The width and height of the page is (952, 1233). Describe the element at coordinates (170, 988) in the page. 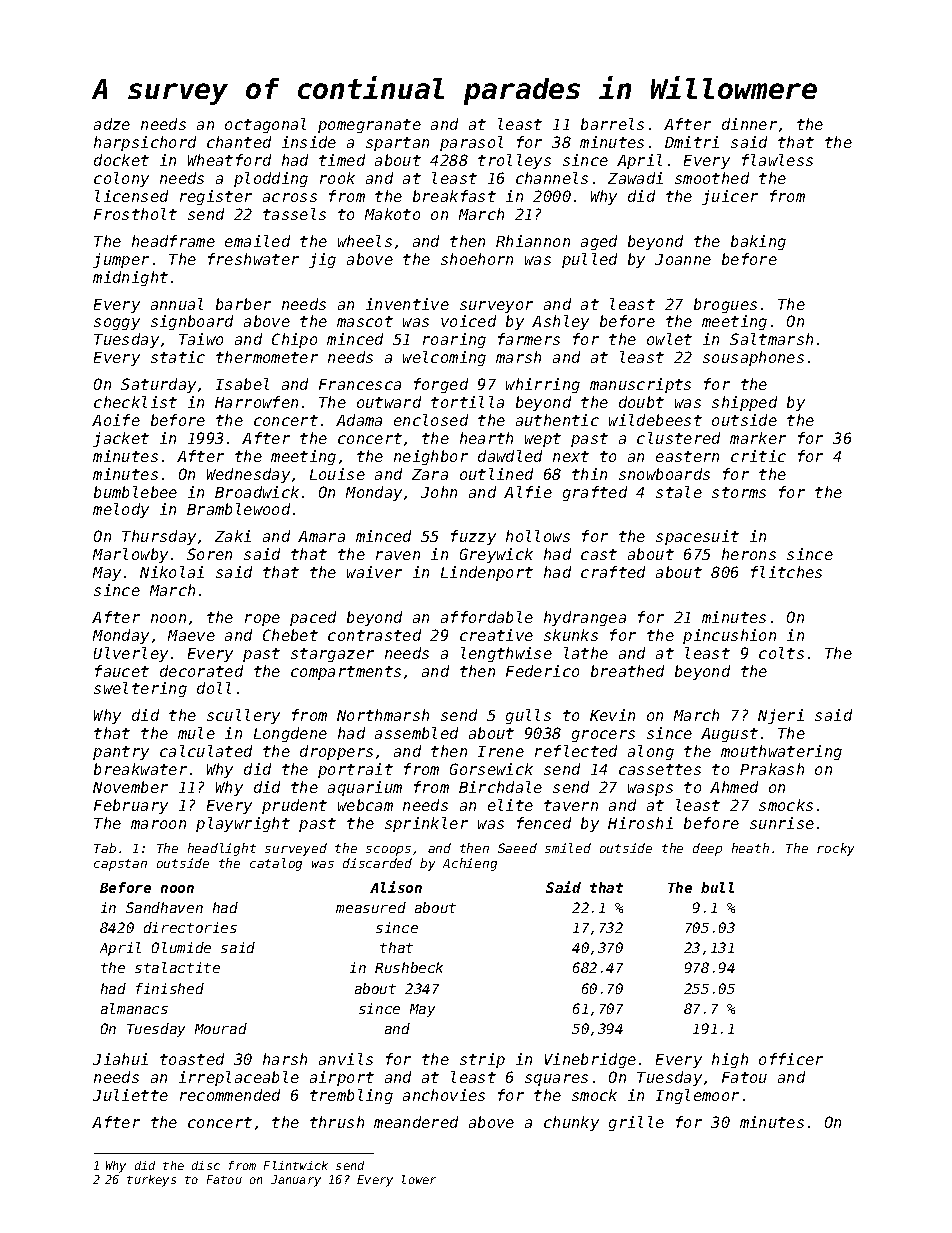

I see `finished` at that location.
